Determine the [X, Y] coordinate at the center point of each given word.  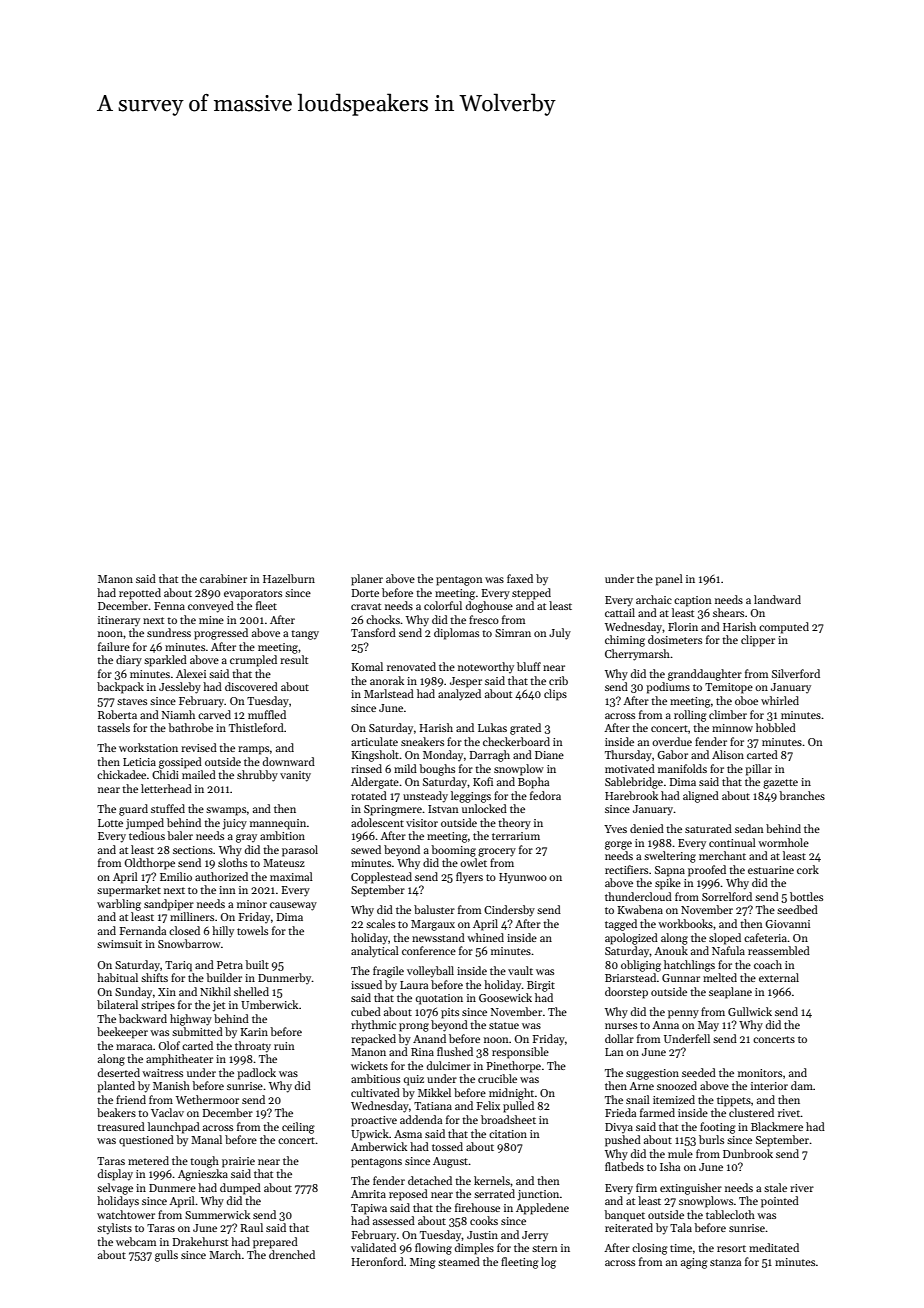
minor [252, 904]
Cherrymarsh [637, 655]
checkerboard [516, 741]
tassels [113, 727]
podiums [668, 688]
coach [768, 964]
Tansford [373, 632]
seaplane [730, 993]
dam [802, 1085]
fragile [388, 972]
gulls [166, 1256]
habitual [117, 977]
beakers [116, 1112]
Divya [619, 1128]
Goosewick [505, 997]
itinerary [119, 621]
